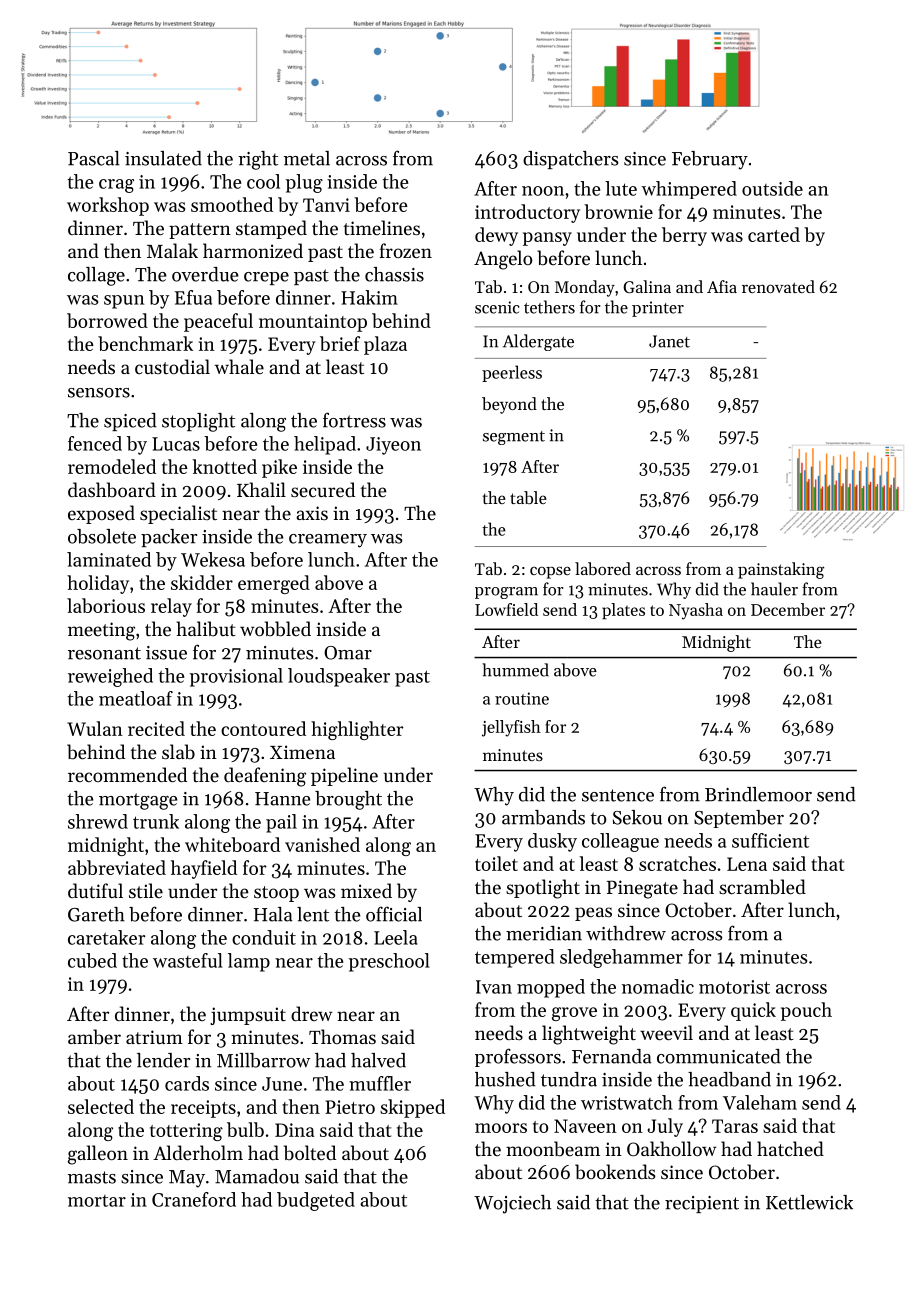 This document has height=1314, width=924. What do you see at coordinates (357, 730) in the document?
I see `highlighter` at bounding box center [357, 730].
